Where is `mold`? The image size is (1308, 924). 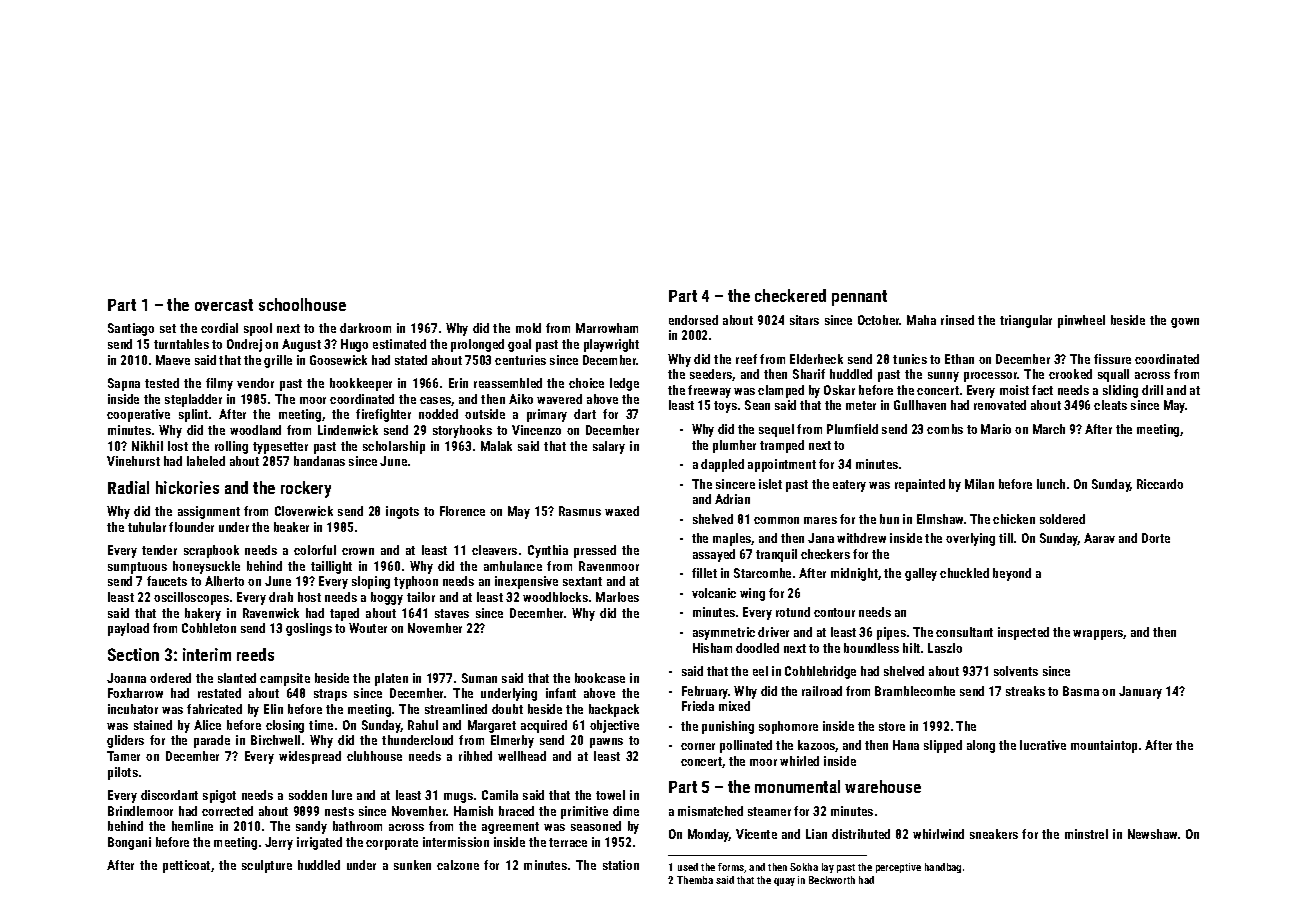
mold is located at coordinates (528, 328).
